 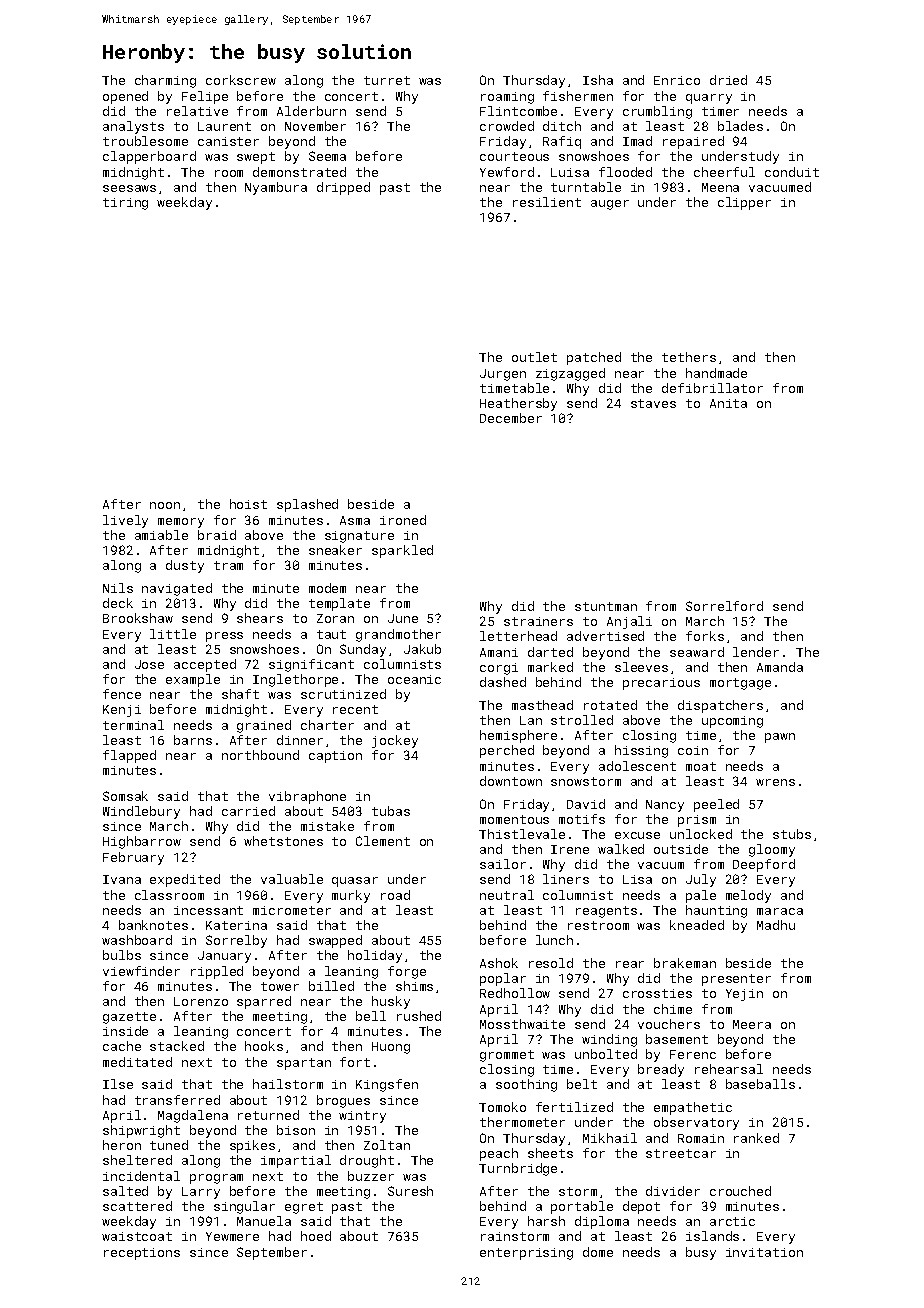 What do you see at coordinates (363, 650) in the page?
I see `Sunday` at bounding box center [363, 650].
